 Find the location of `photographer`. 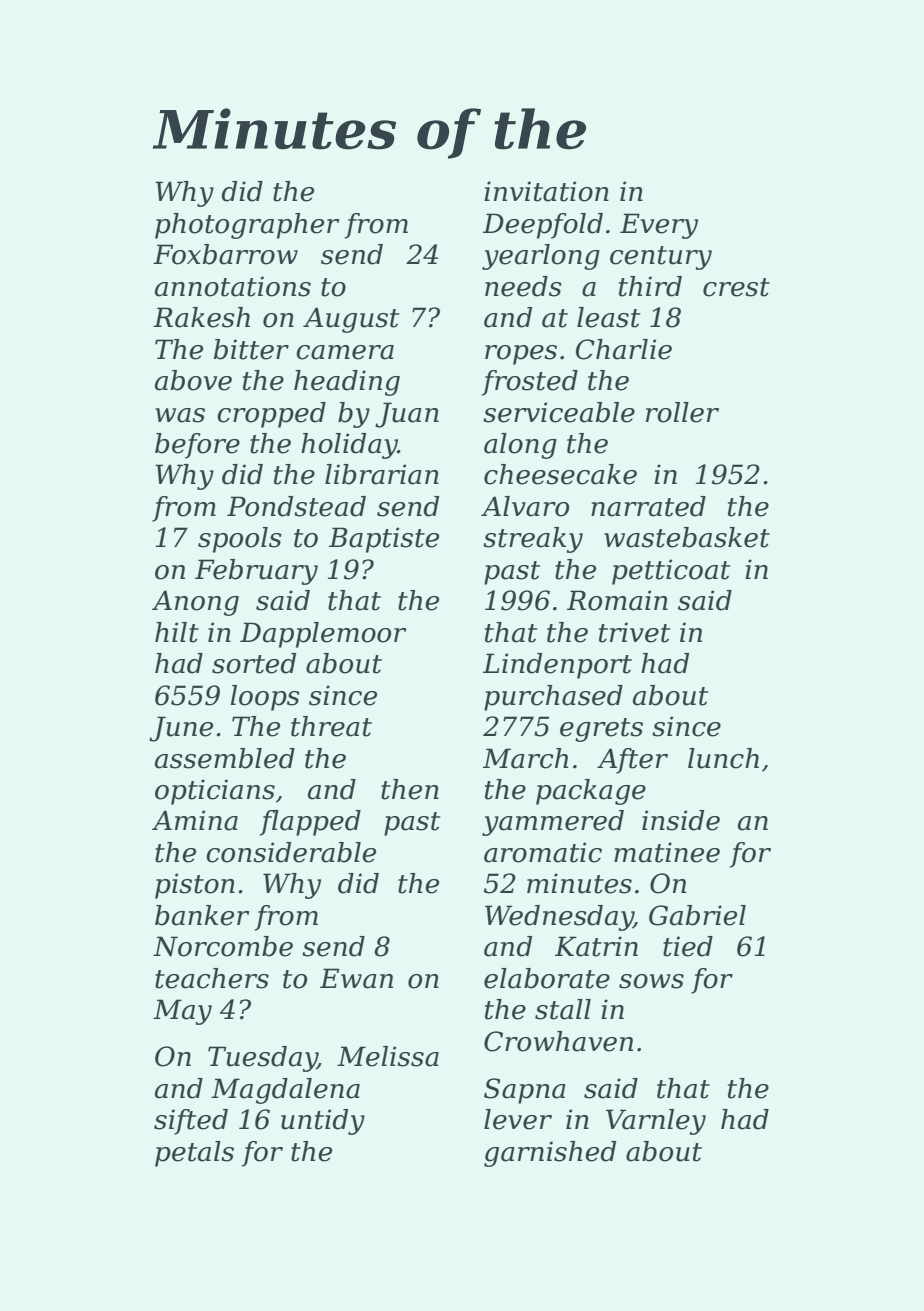

photographer is located at coordinates (247, 226).
